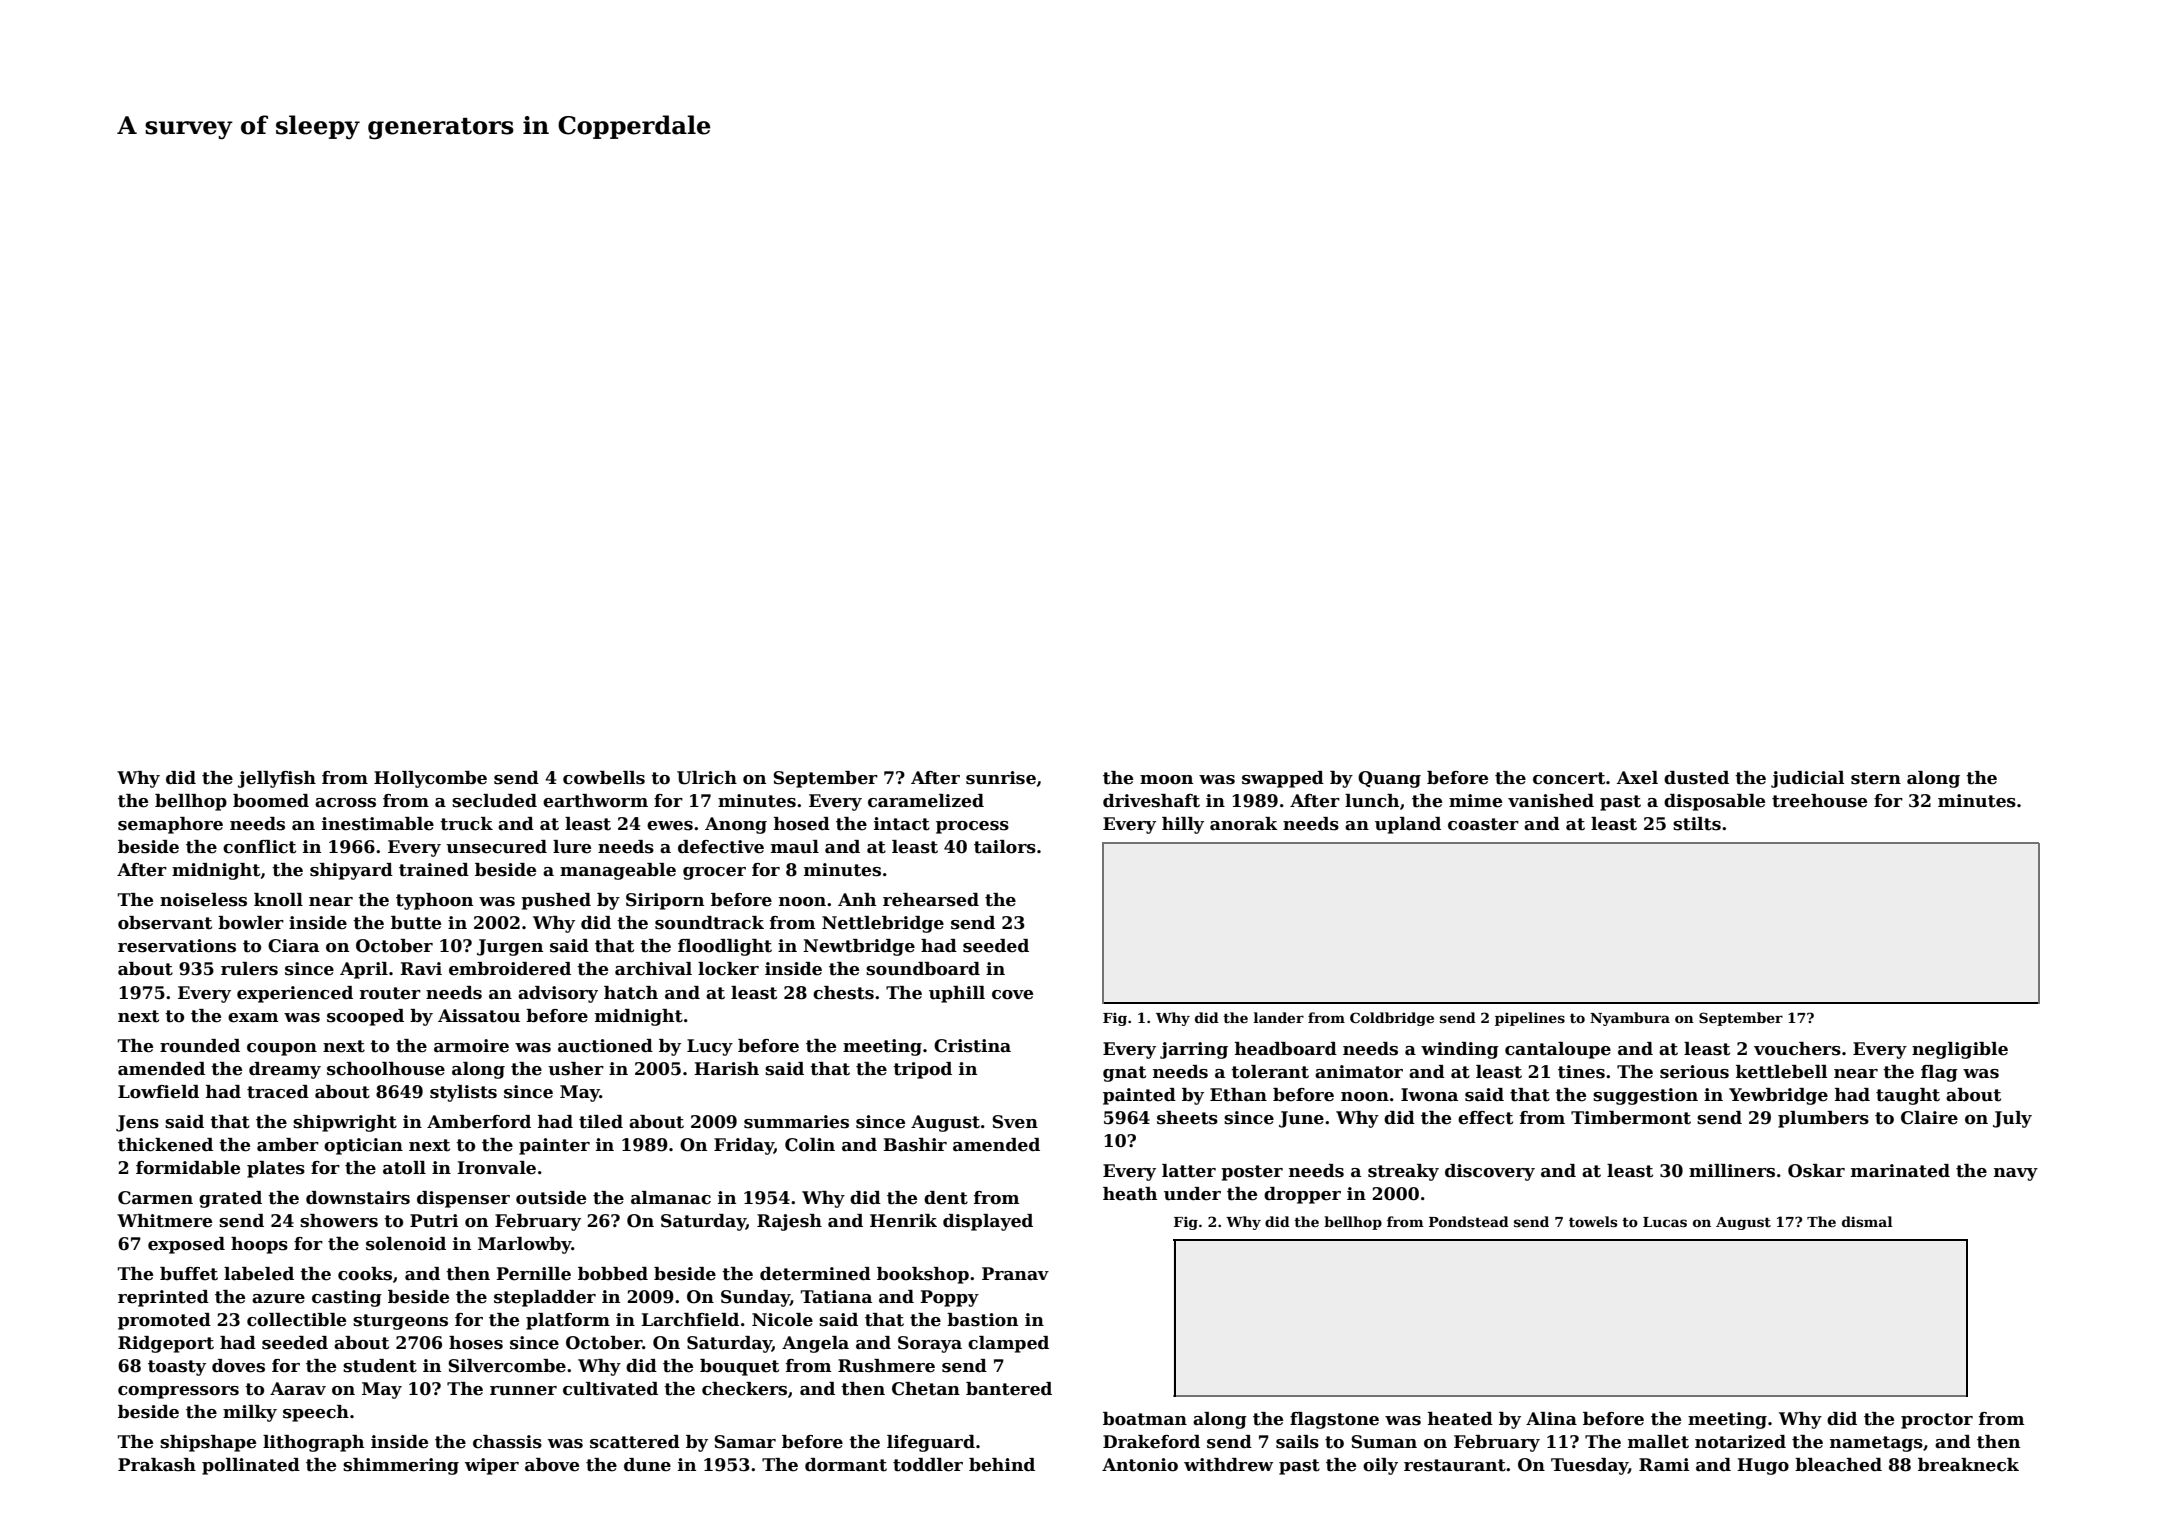 The image size is (2157, 1525). I want to click on sunrise, so click(1001, 778).
